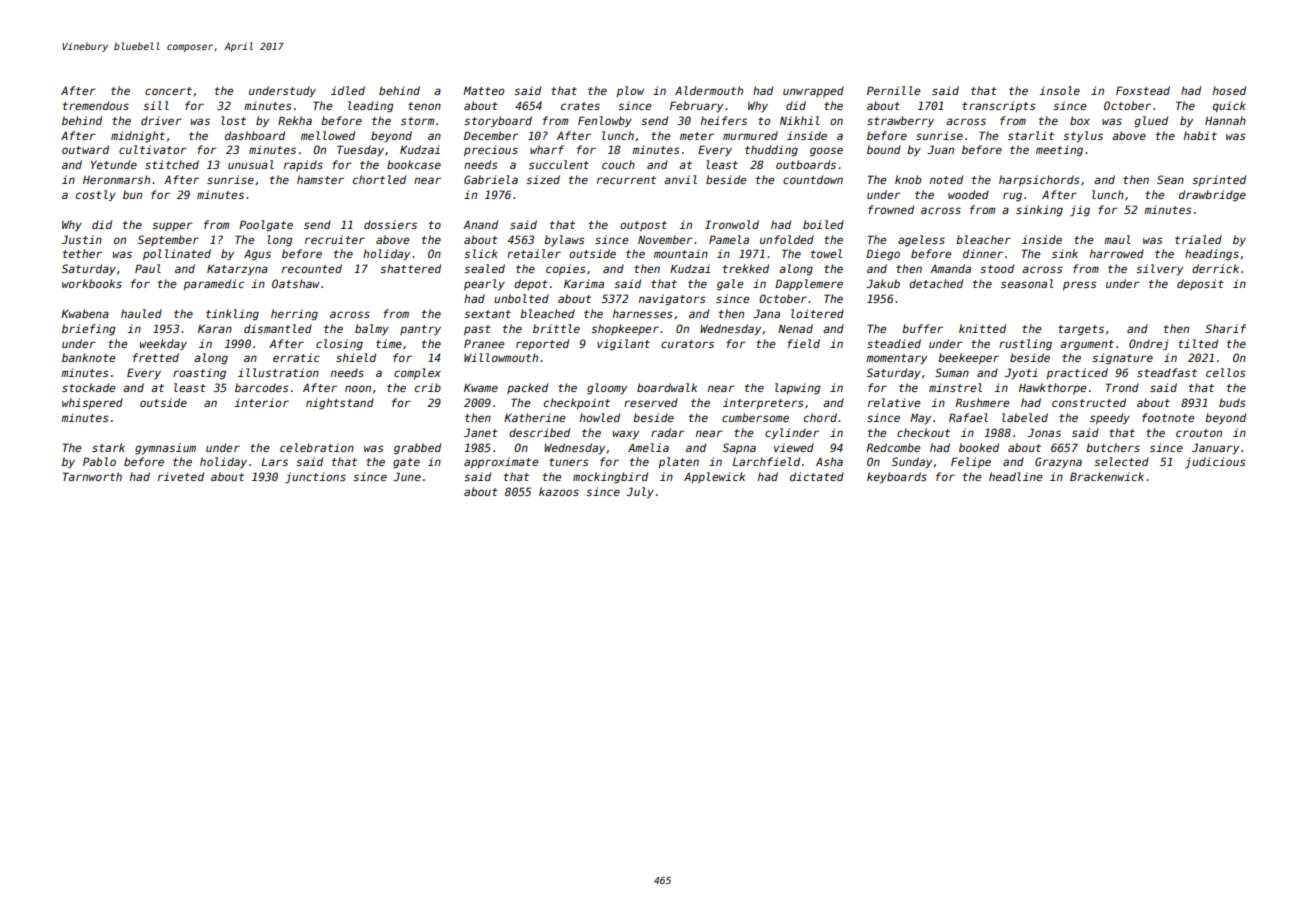 This screenshot has width=1308, height=924. Describe the element at coordinates (826, 253) in the screenshot. I see `towel` at that location.
